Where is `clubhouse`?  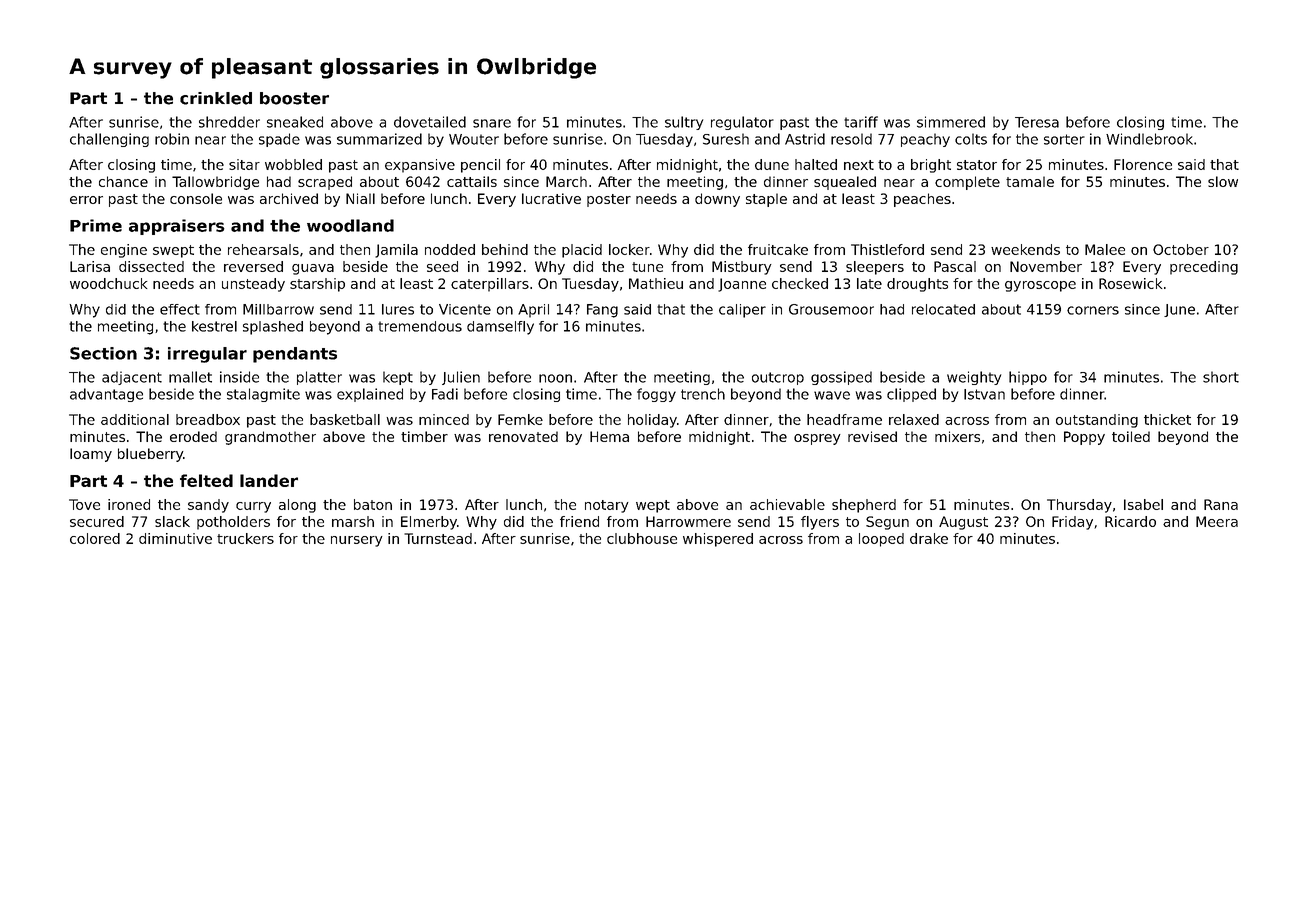 clubhouse is located at coordinates (642, 538).
